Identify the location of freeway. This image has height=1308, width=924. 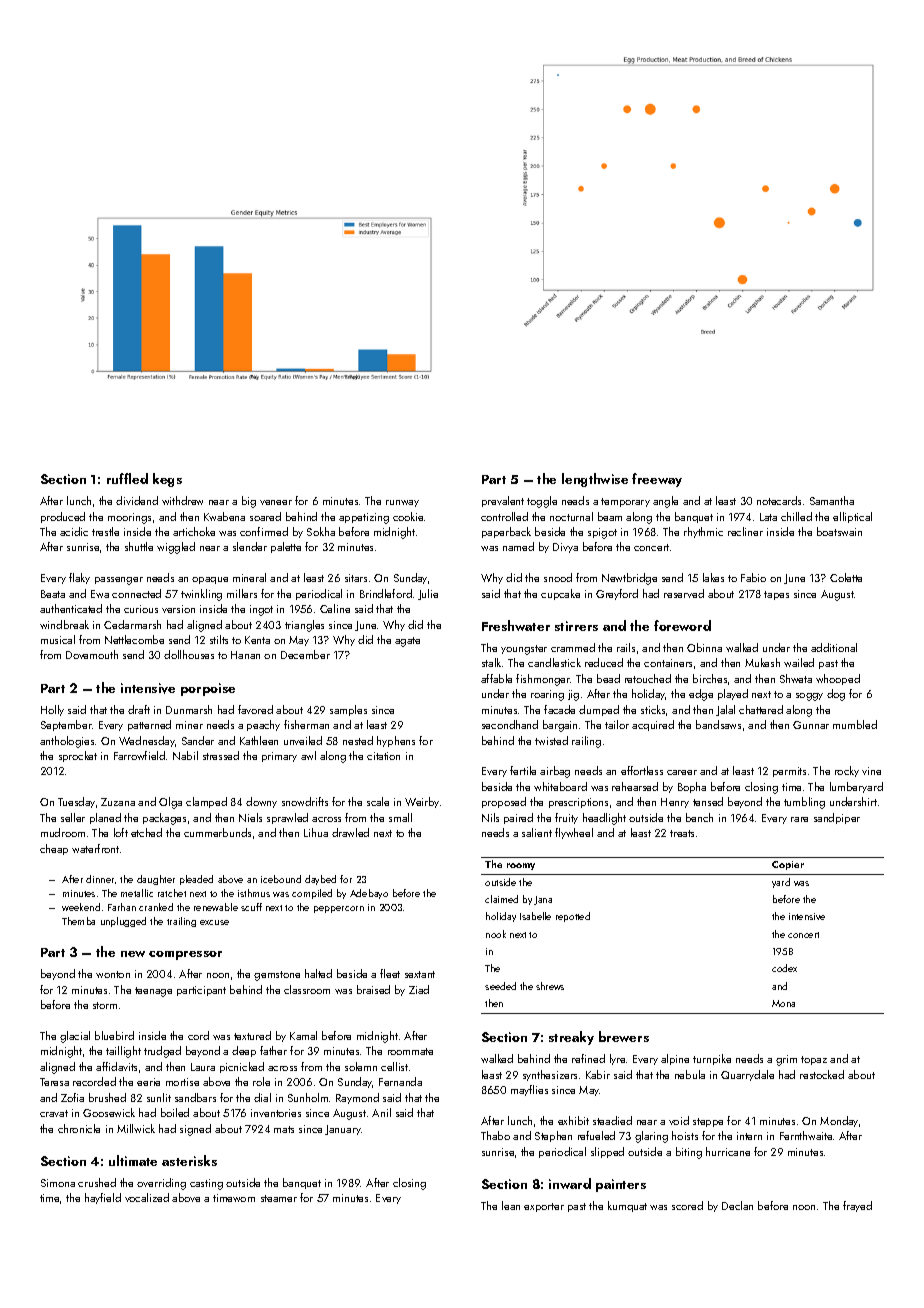
(657, 480).
